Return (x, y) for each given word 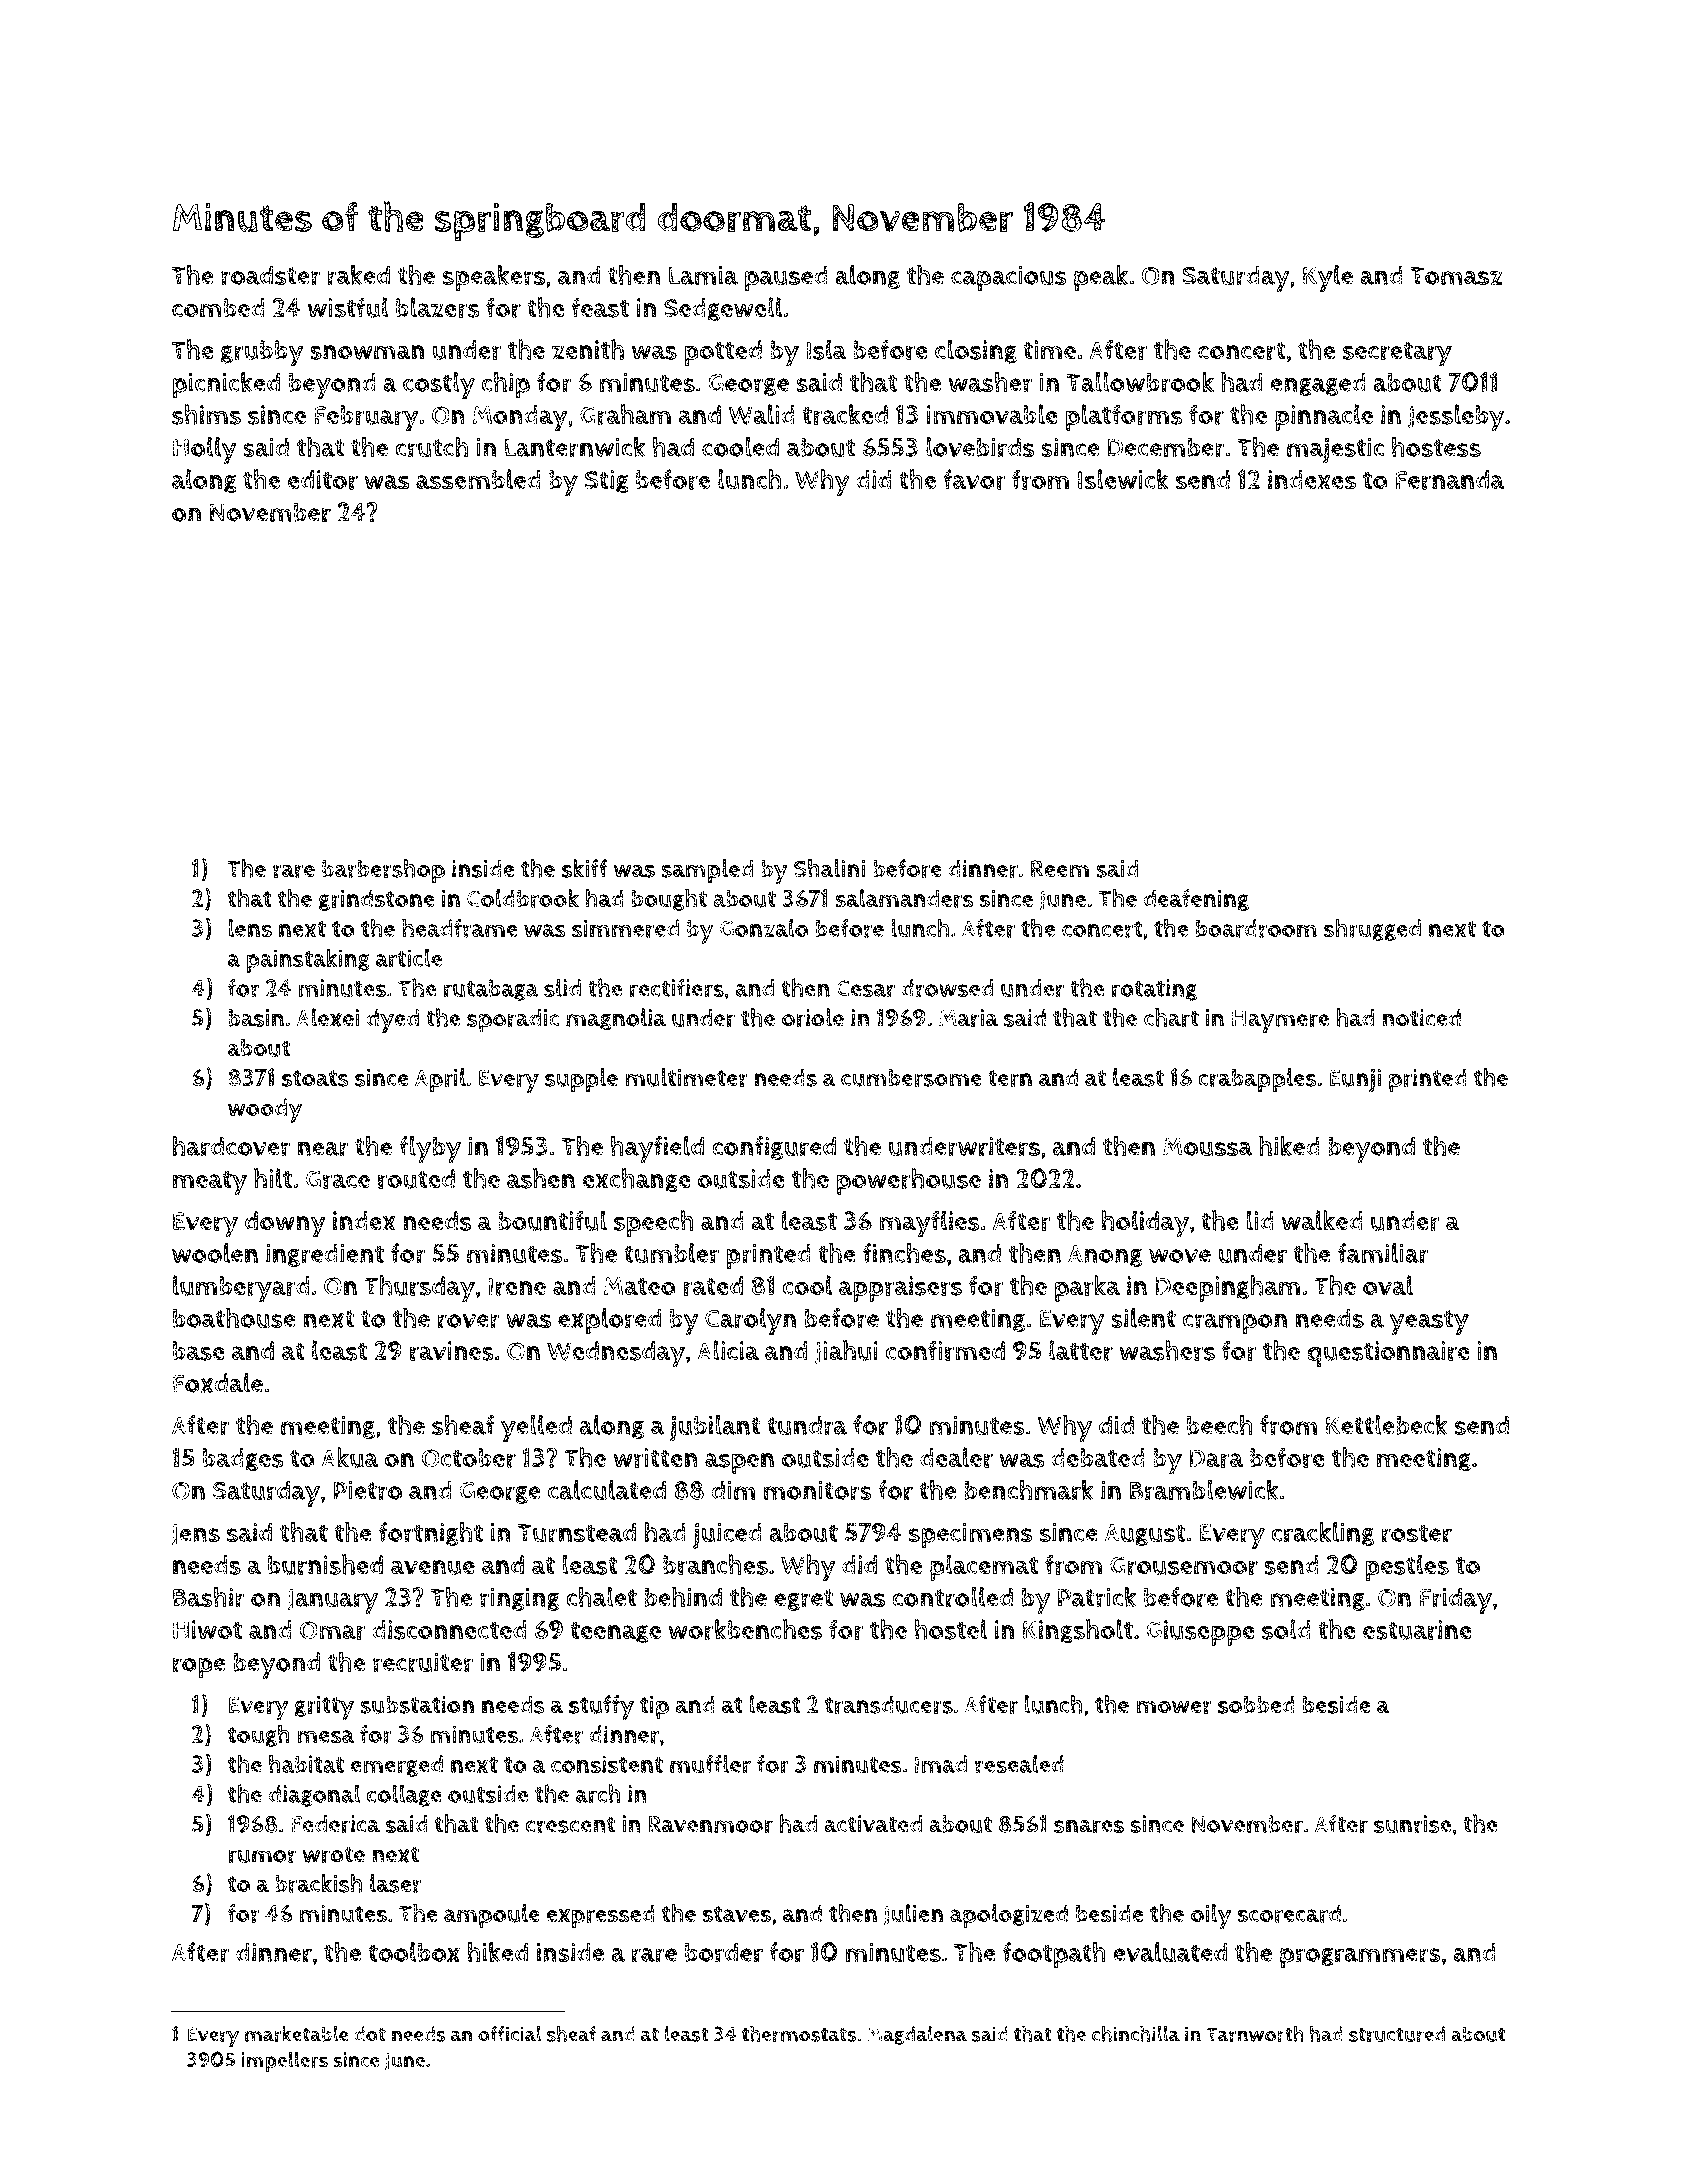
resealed (1019, 1764)
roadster (270, 275)
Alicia (728, 1350)
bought (669, 900)
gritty (324, 1708)
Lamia (703, 275)
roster (1417, 1533)
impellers (284, 2062)
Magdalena (917, 2035)
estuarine (1417, 1630)
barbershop (383, 871)
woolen (215, 1253)
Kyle (1328, 278)
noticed (1421, 1018)
